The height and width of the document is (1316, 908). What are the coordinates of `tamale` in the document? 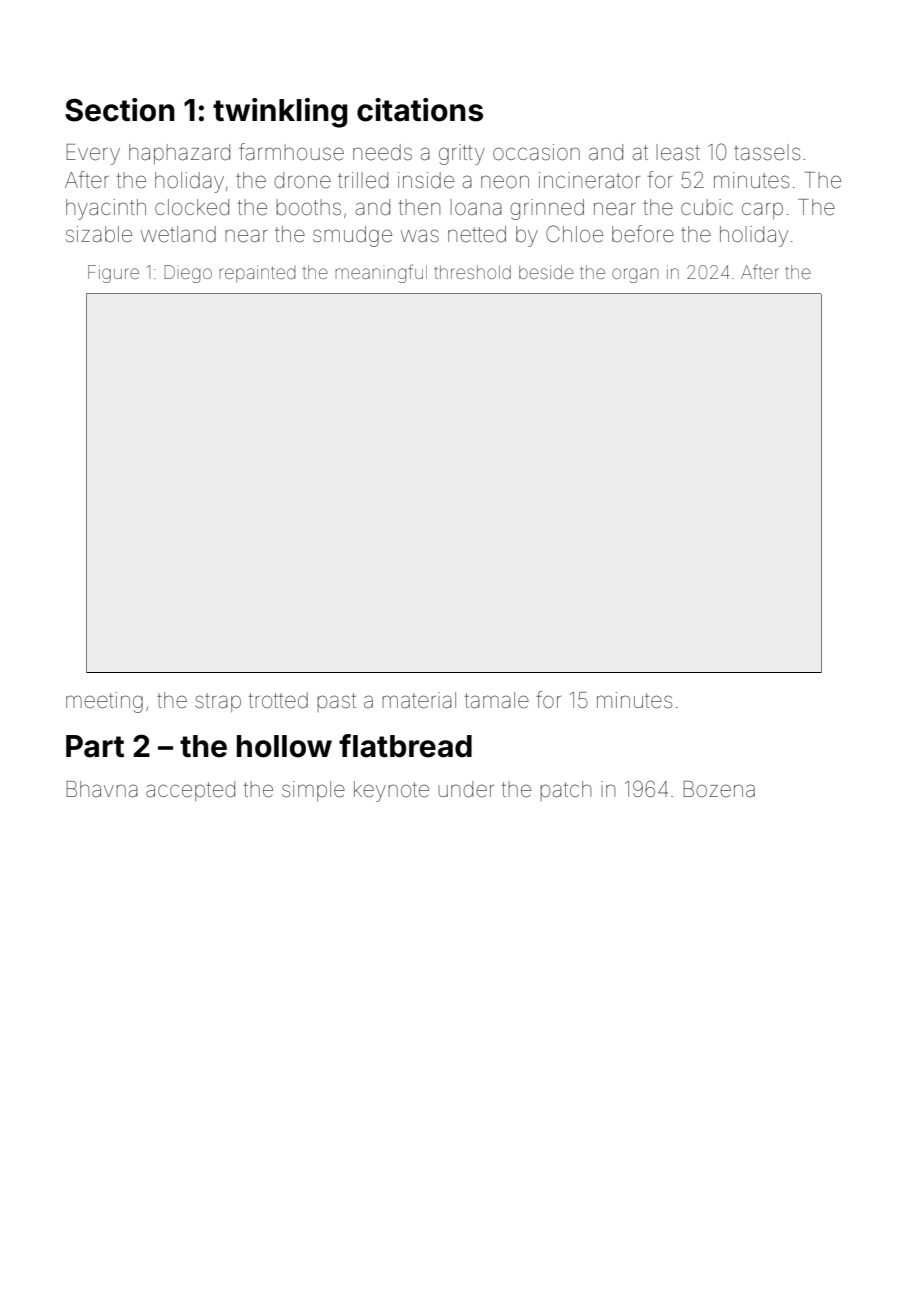 It's located at (497, 700).
